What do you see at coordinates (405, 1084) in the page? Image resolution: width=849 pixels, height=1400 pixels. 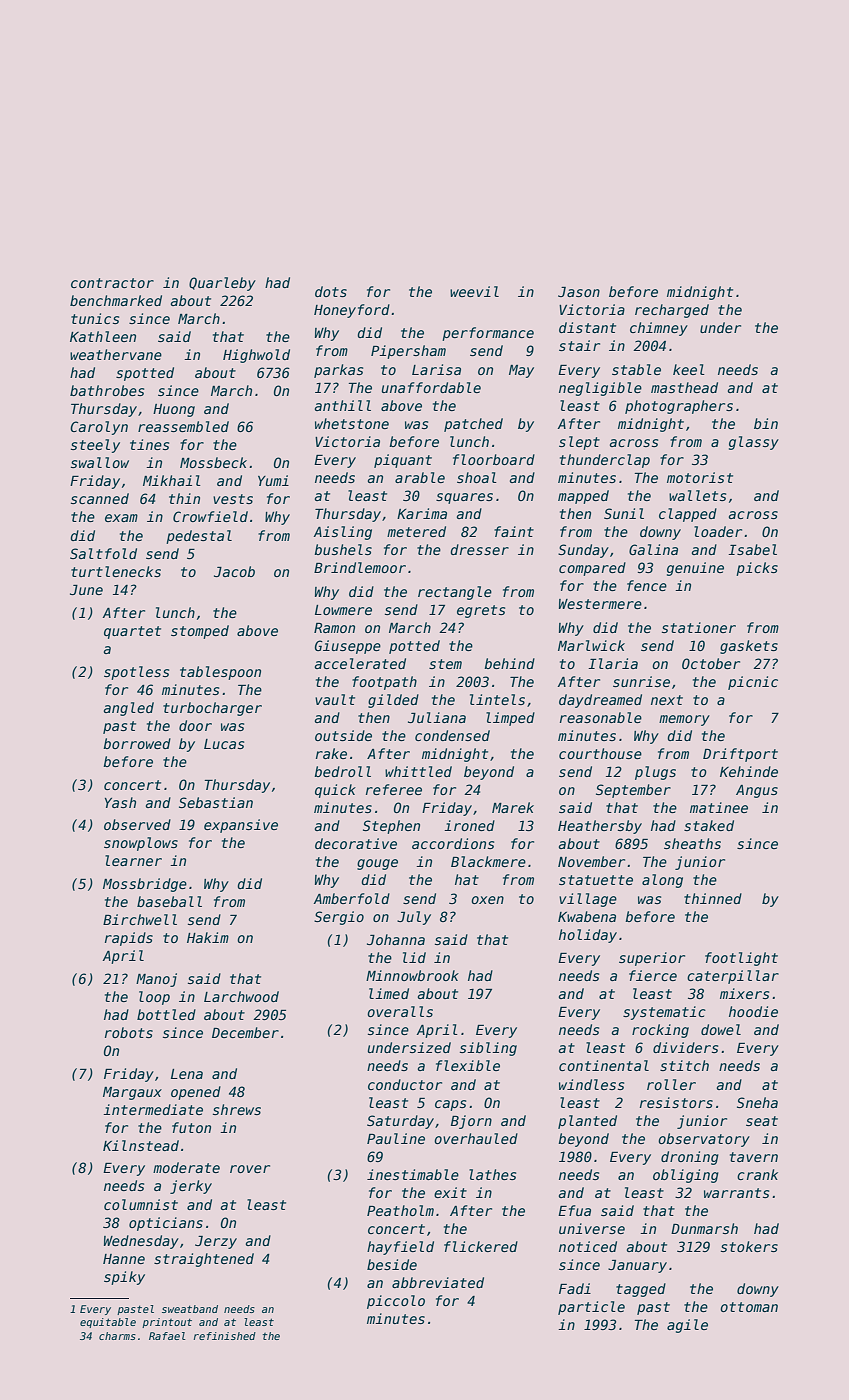 I see `conductor` at bounding box center [405, 1084].
